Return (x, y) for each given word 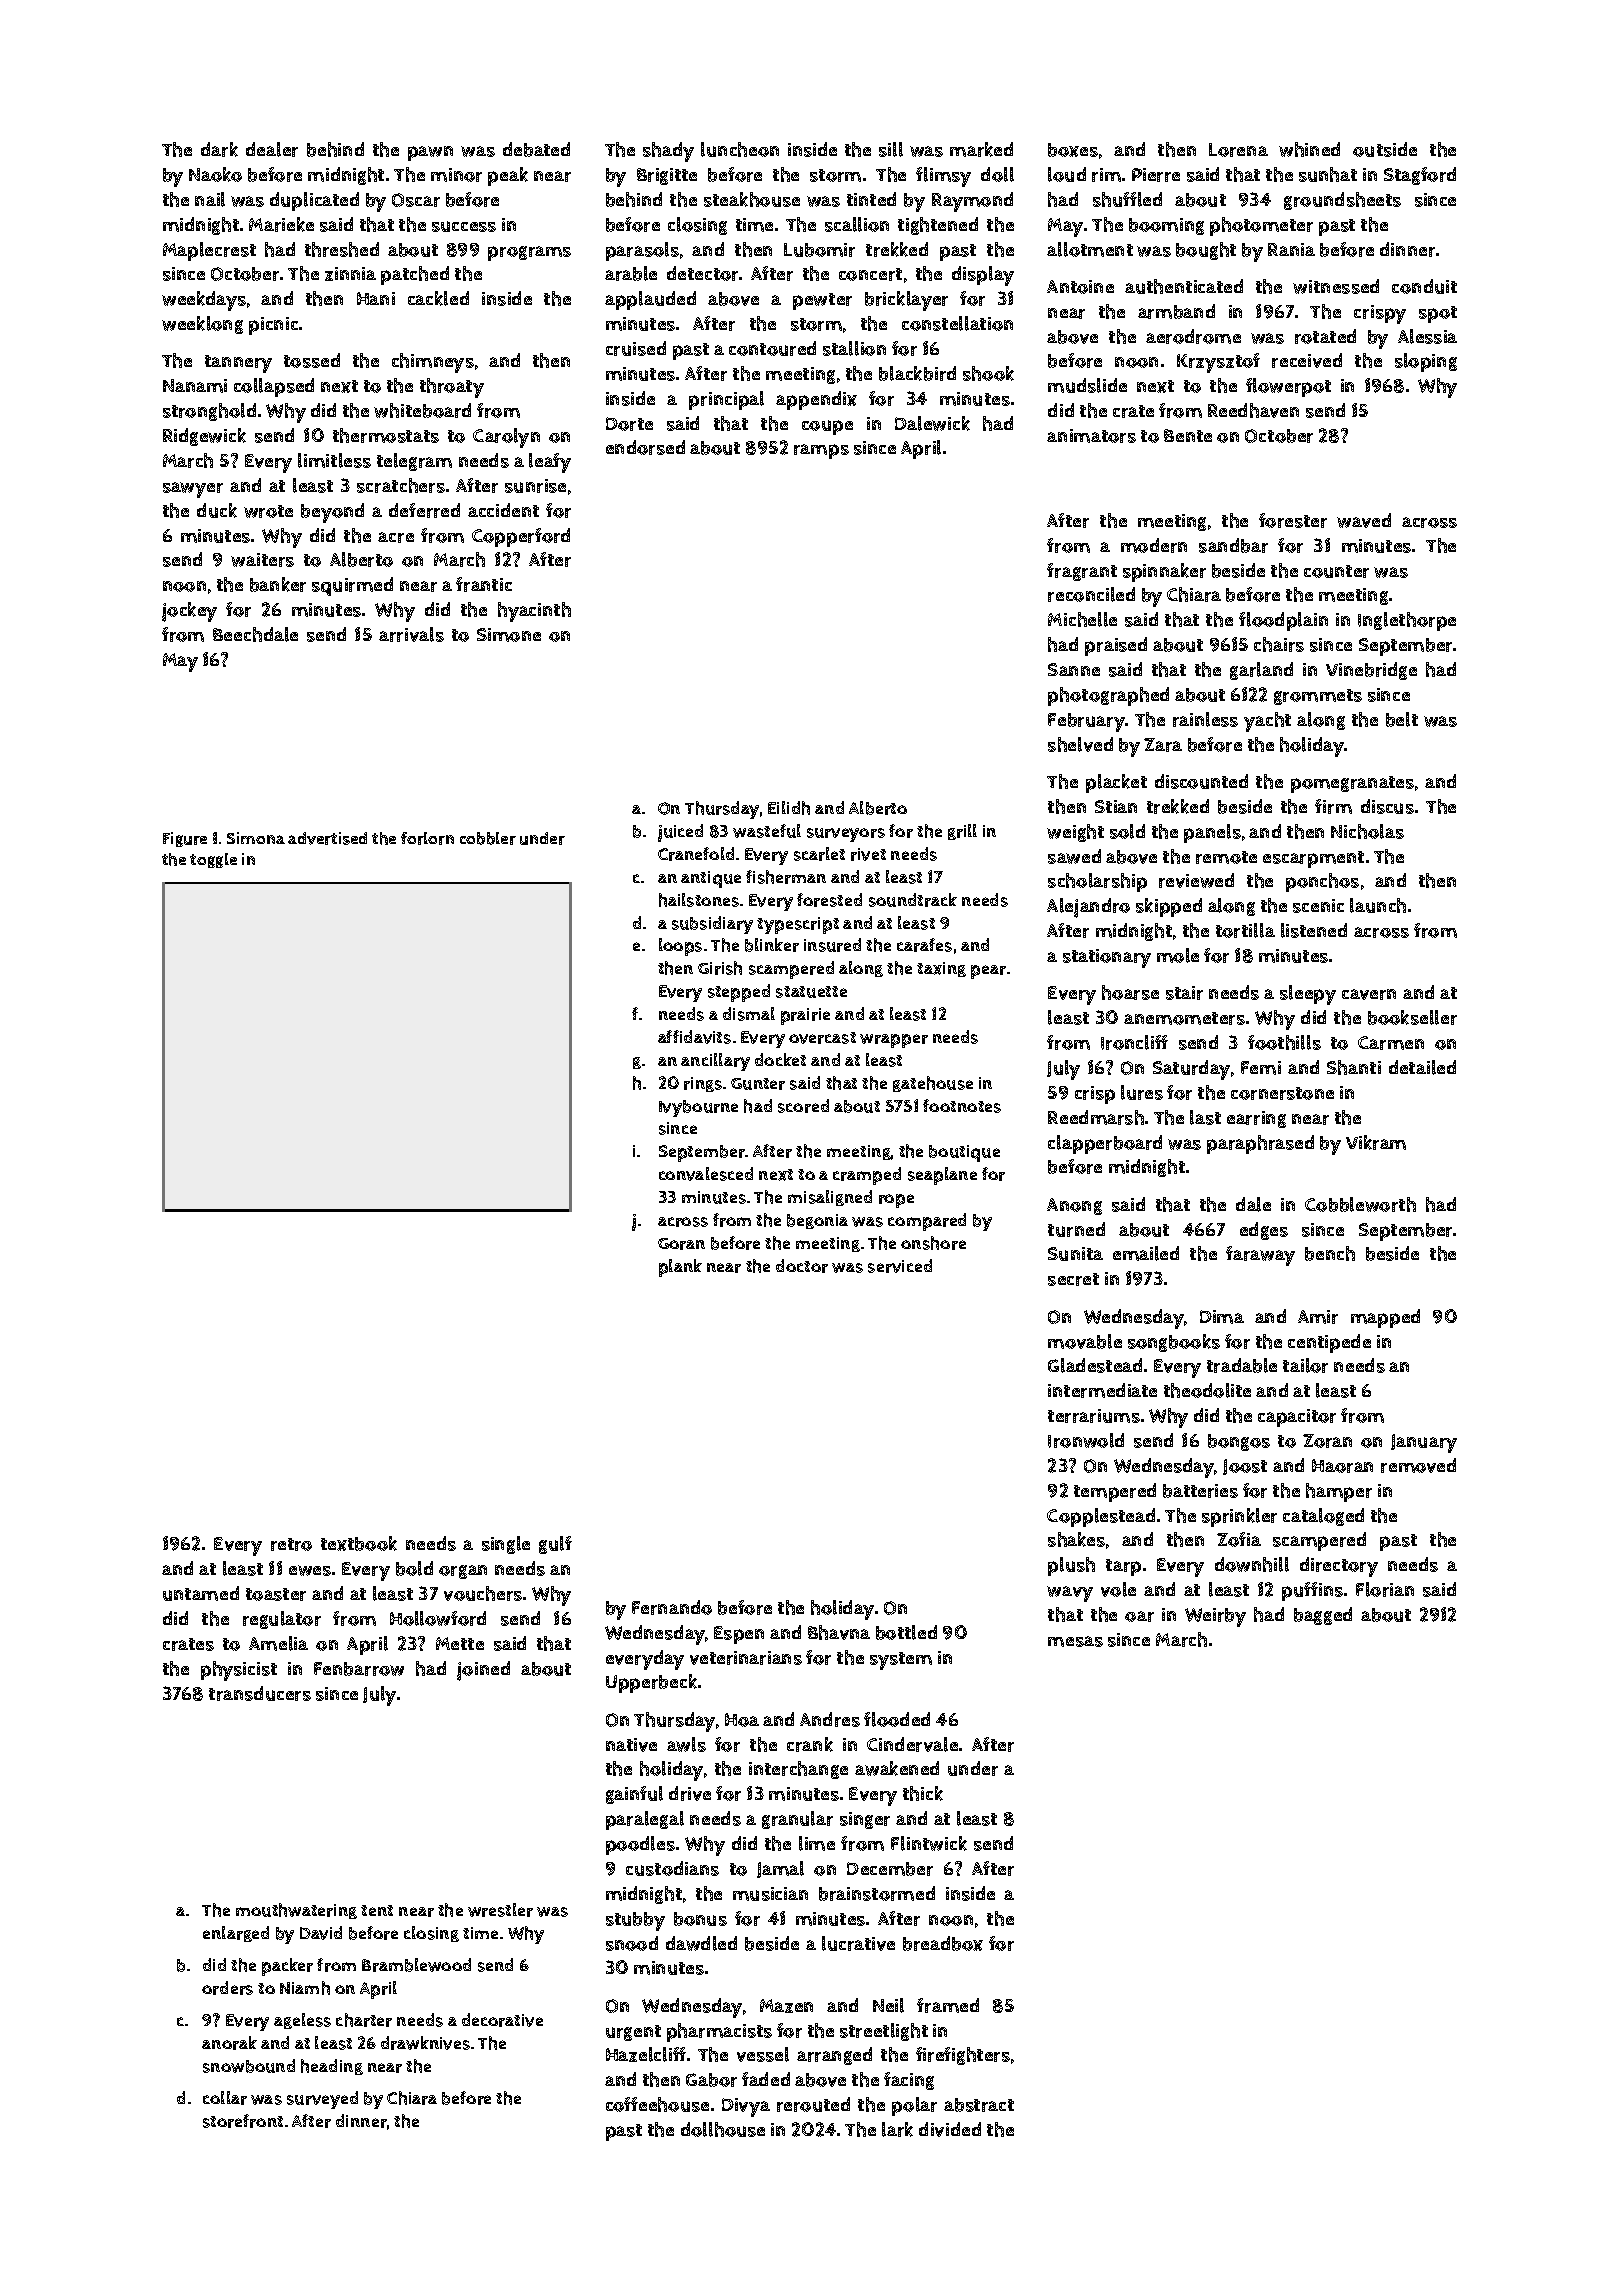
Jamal (780, 1869)
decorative (502, 2020)
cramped (867, 1176)
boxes (1073, 150)
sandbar (1233, 545)
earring (1256, 1119)
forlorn (427, 838)
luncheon (740, 149)
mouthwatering (296, 1911)
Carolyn (506, 438)
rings (703, 1084)
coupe (827, 427)
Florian (1385, 1589)
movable (1085, 1341)
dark (219, 149)
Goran (681, 1244)
